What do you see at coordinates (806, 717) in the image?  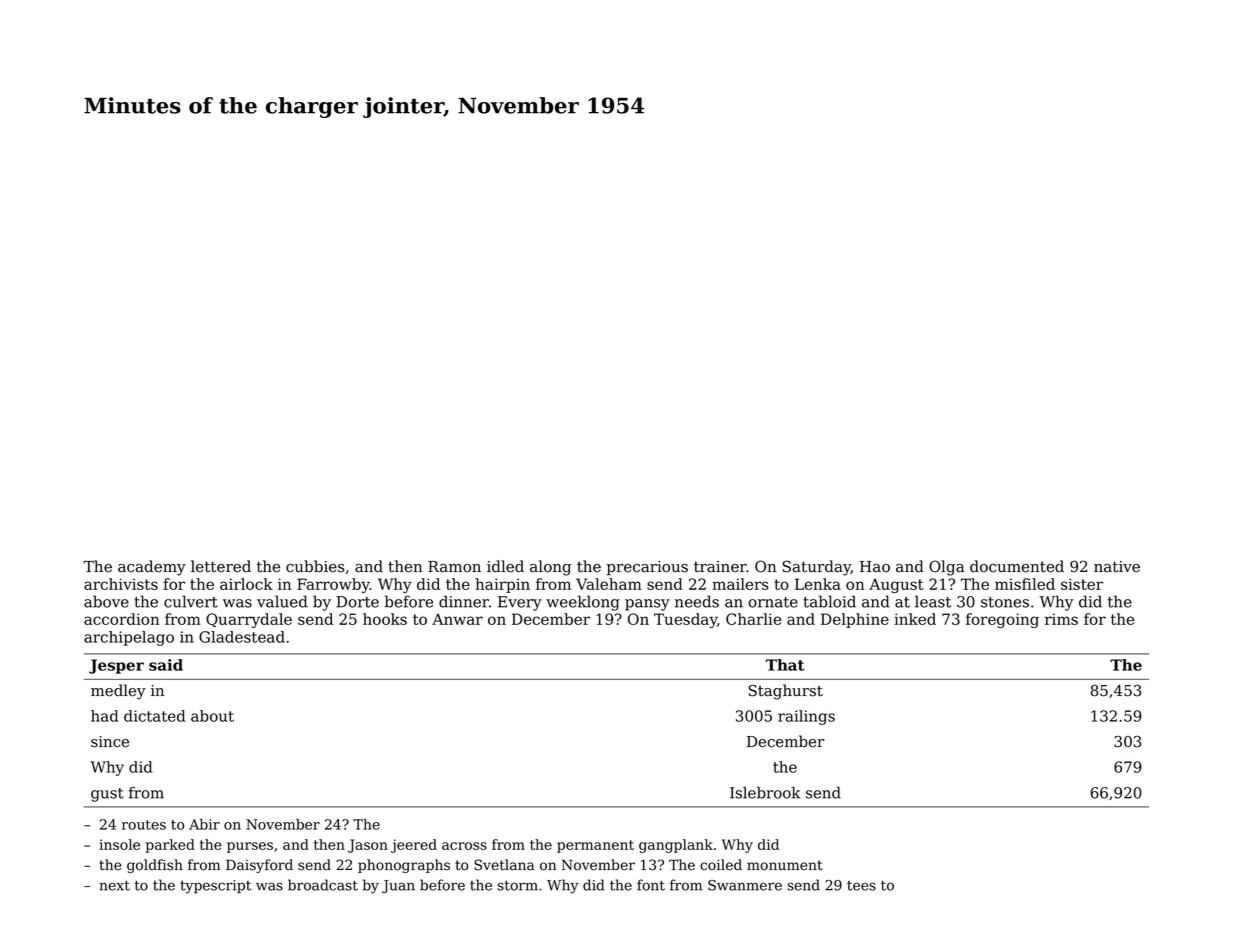 I see `railings` at bounding box center [806, 717].
